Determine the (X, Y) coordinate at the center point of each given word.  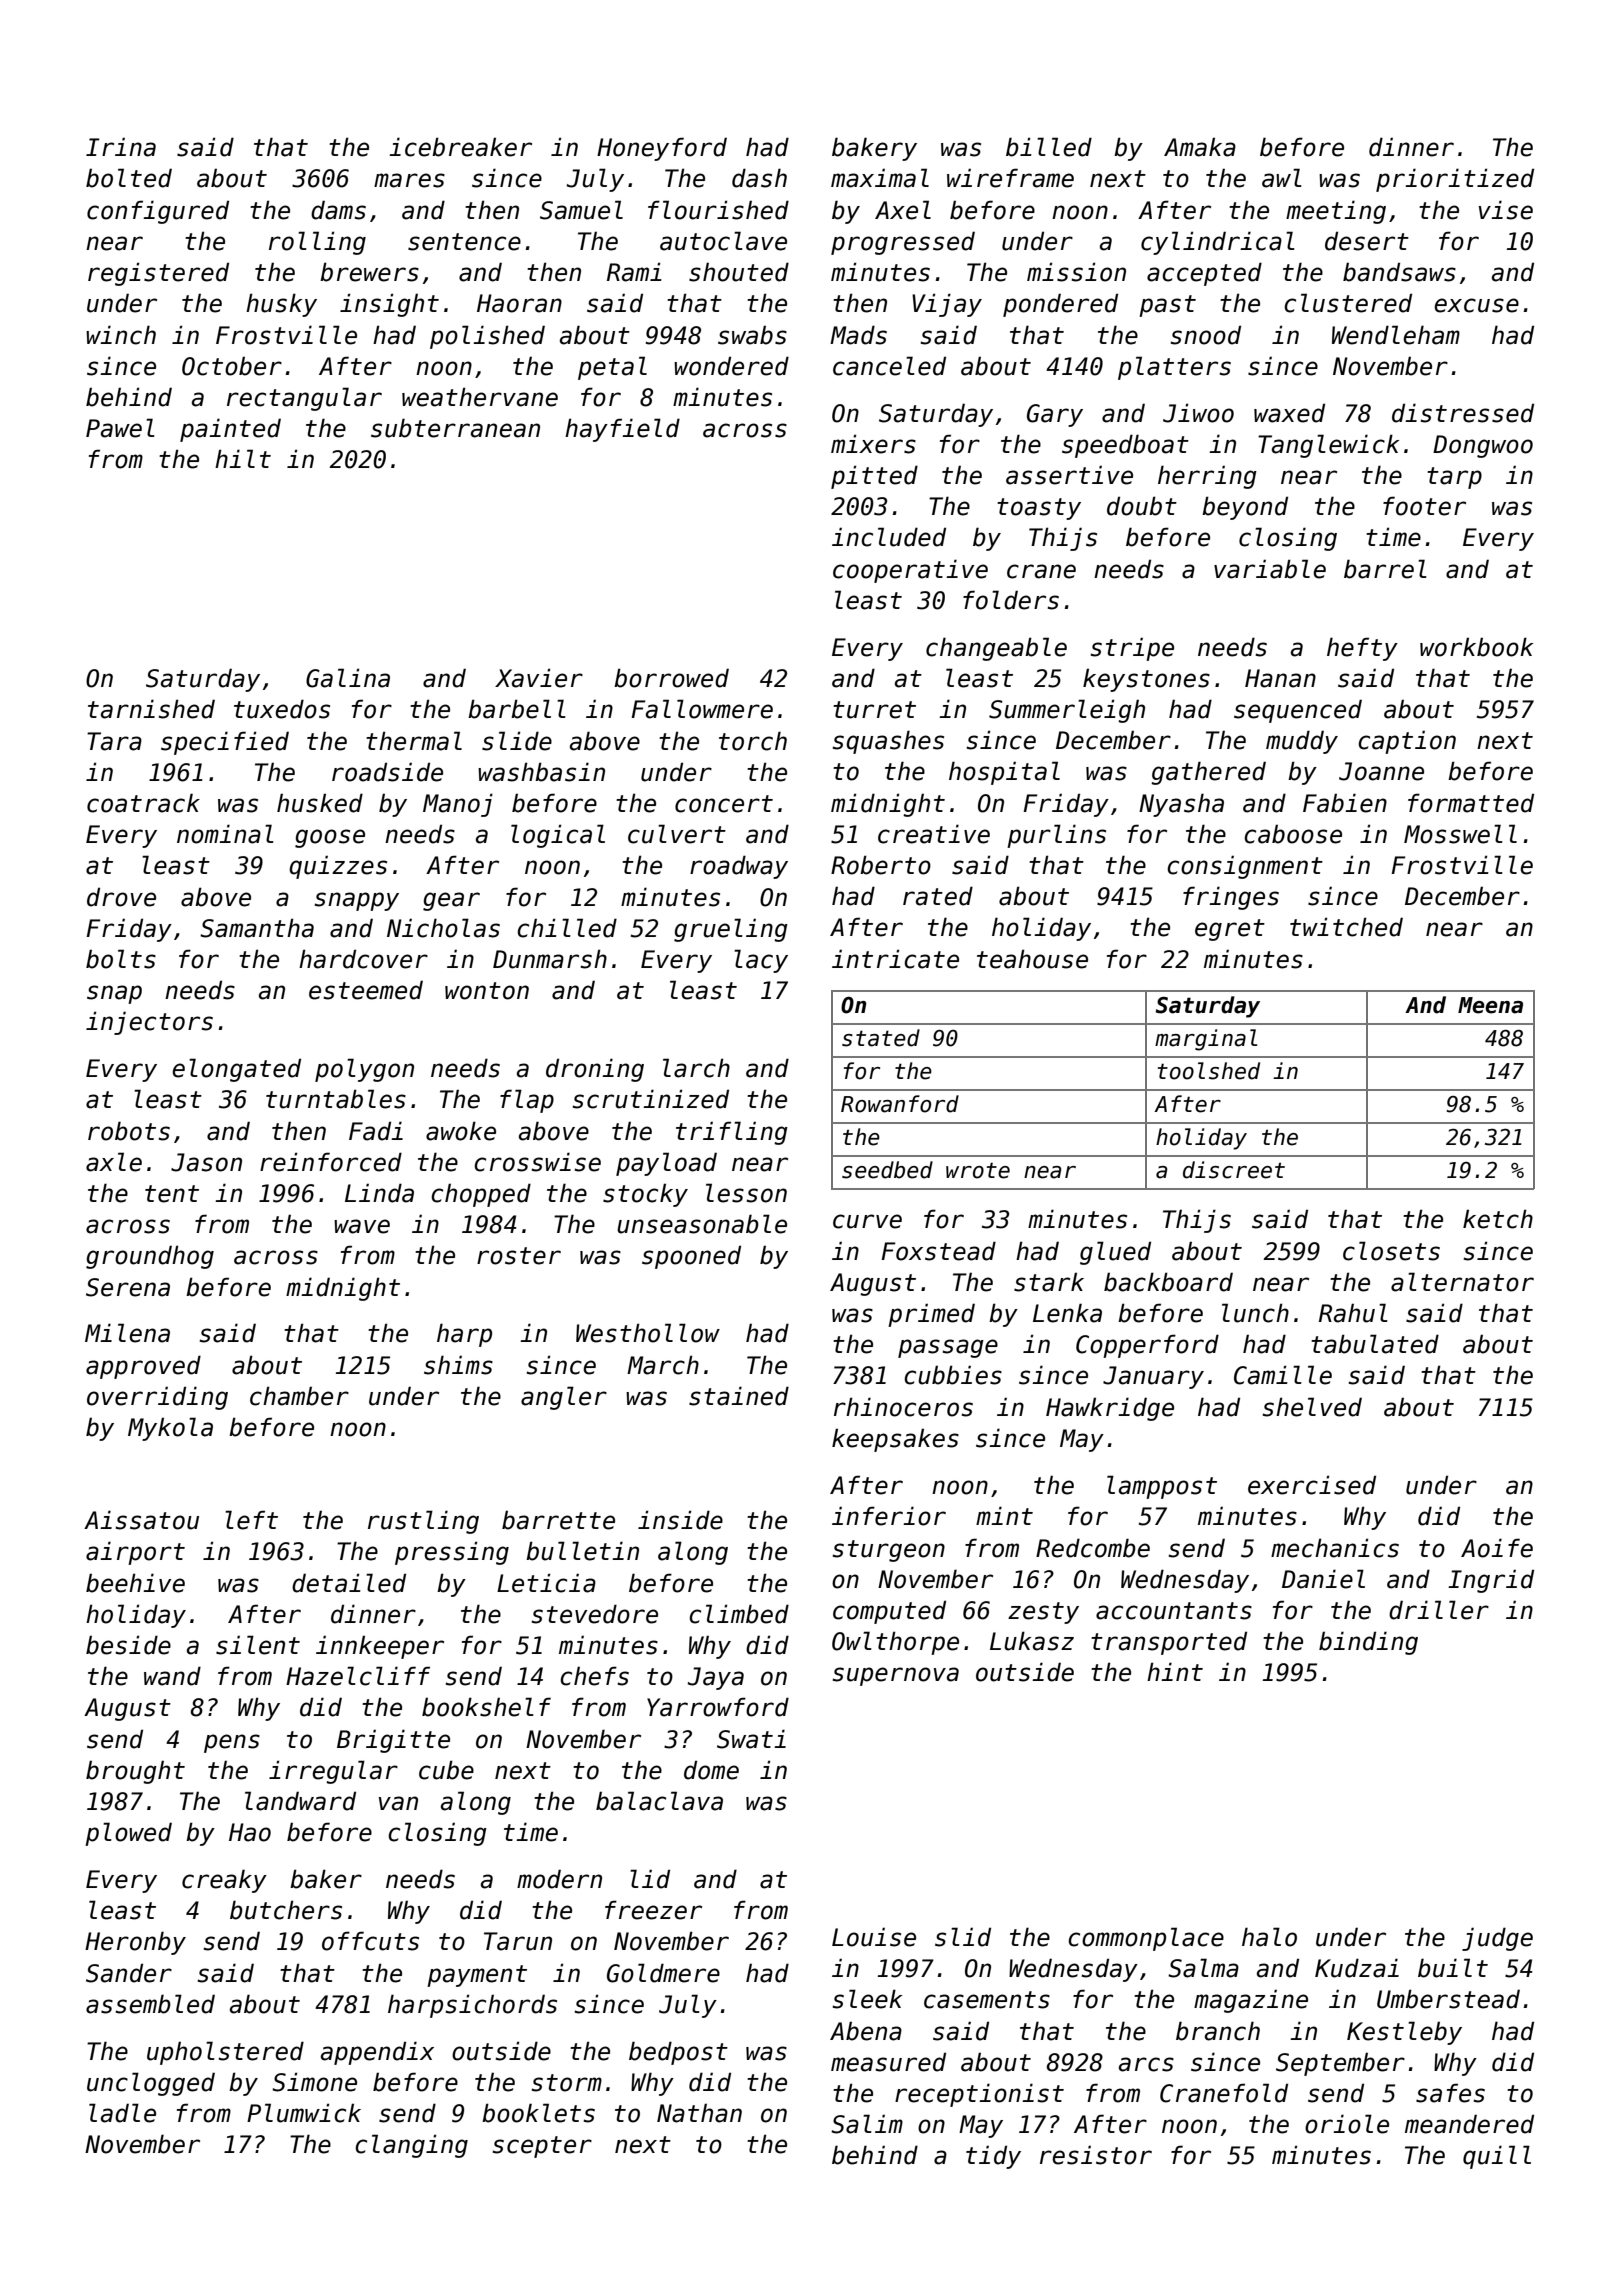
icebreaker (460, 147)
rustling (423, 1522)
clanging (411, 2146)
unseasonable (702, 1224)
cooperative (910, 571)
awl (1282, 178)
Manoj (458, 805)
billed (1049, 147)
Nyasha (1181, 805)
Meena (1490, 1005)
